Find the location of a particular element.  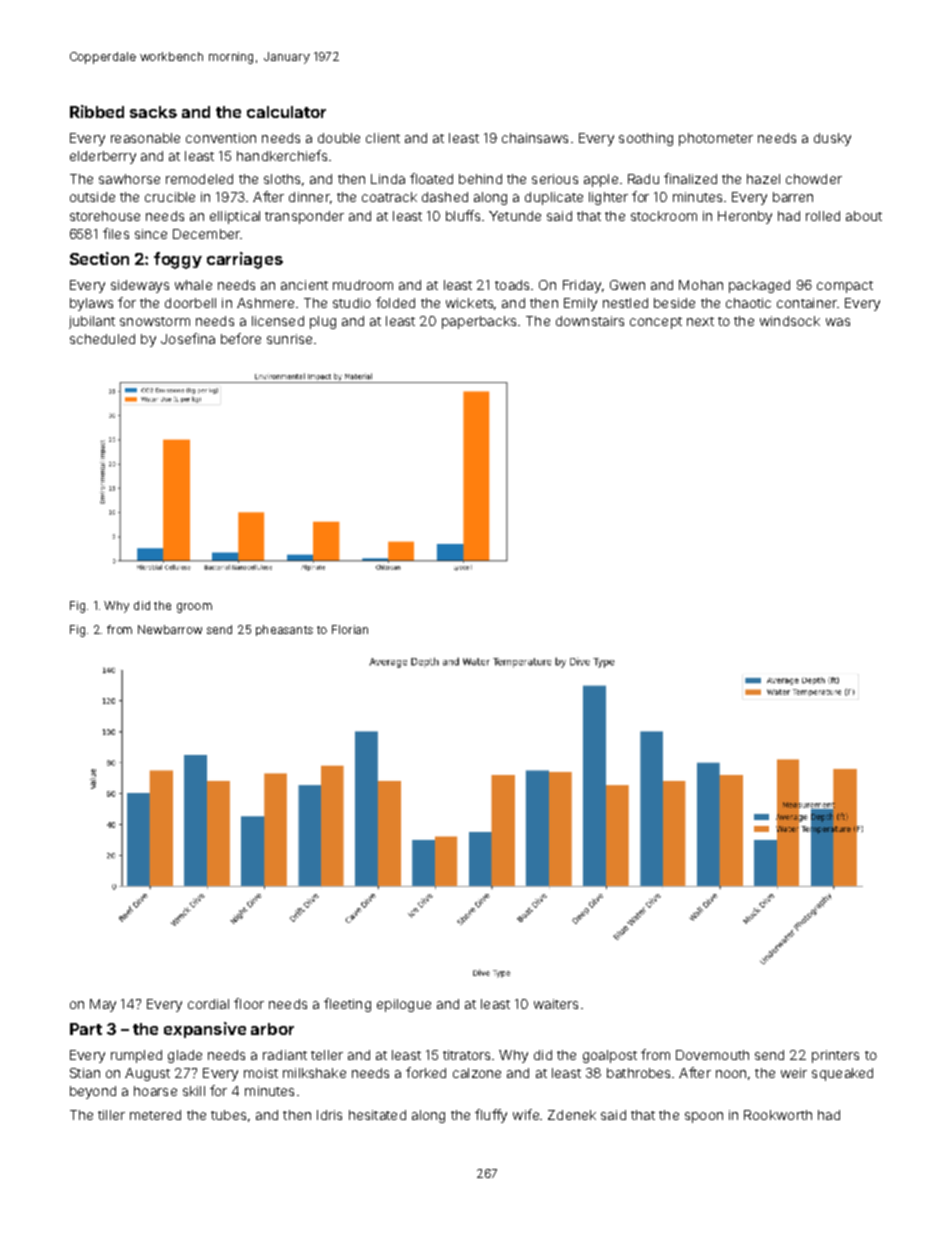

waiters is located at coordinates (556, 1004).
